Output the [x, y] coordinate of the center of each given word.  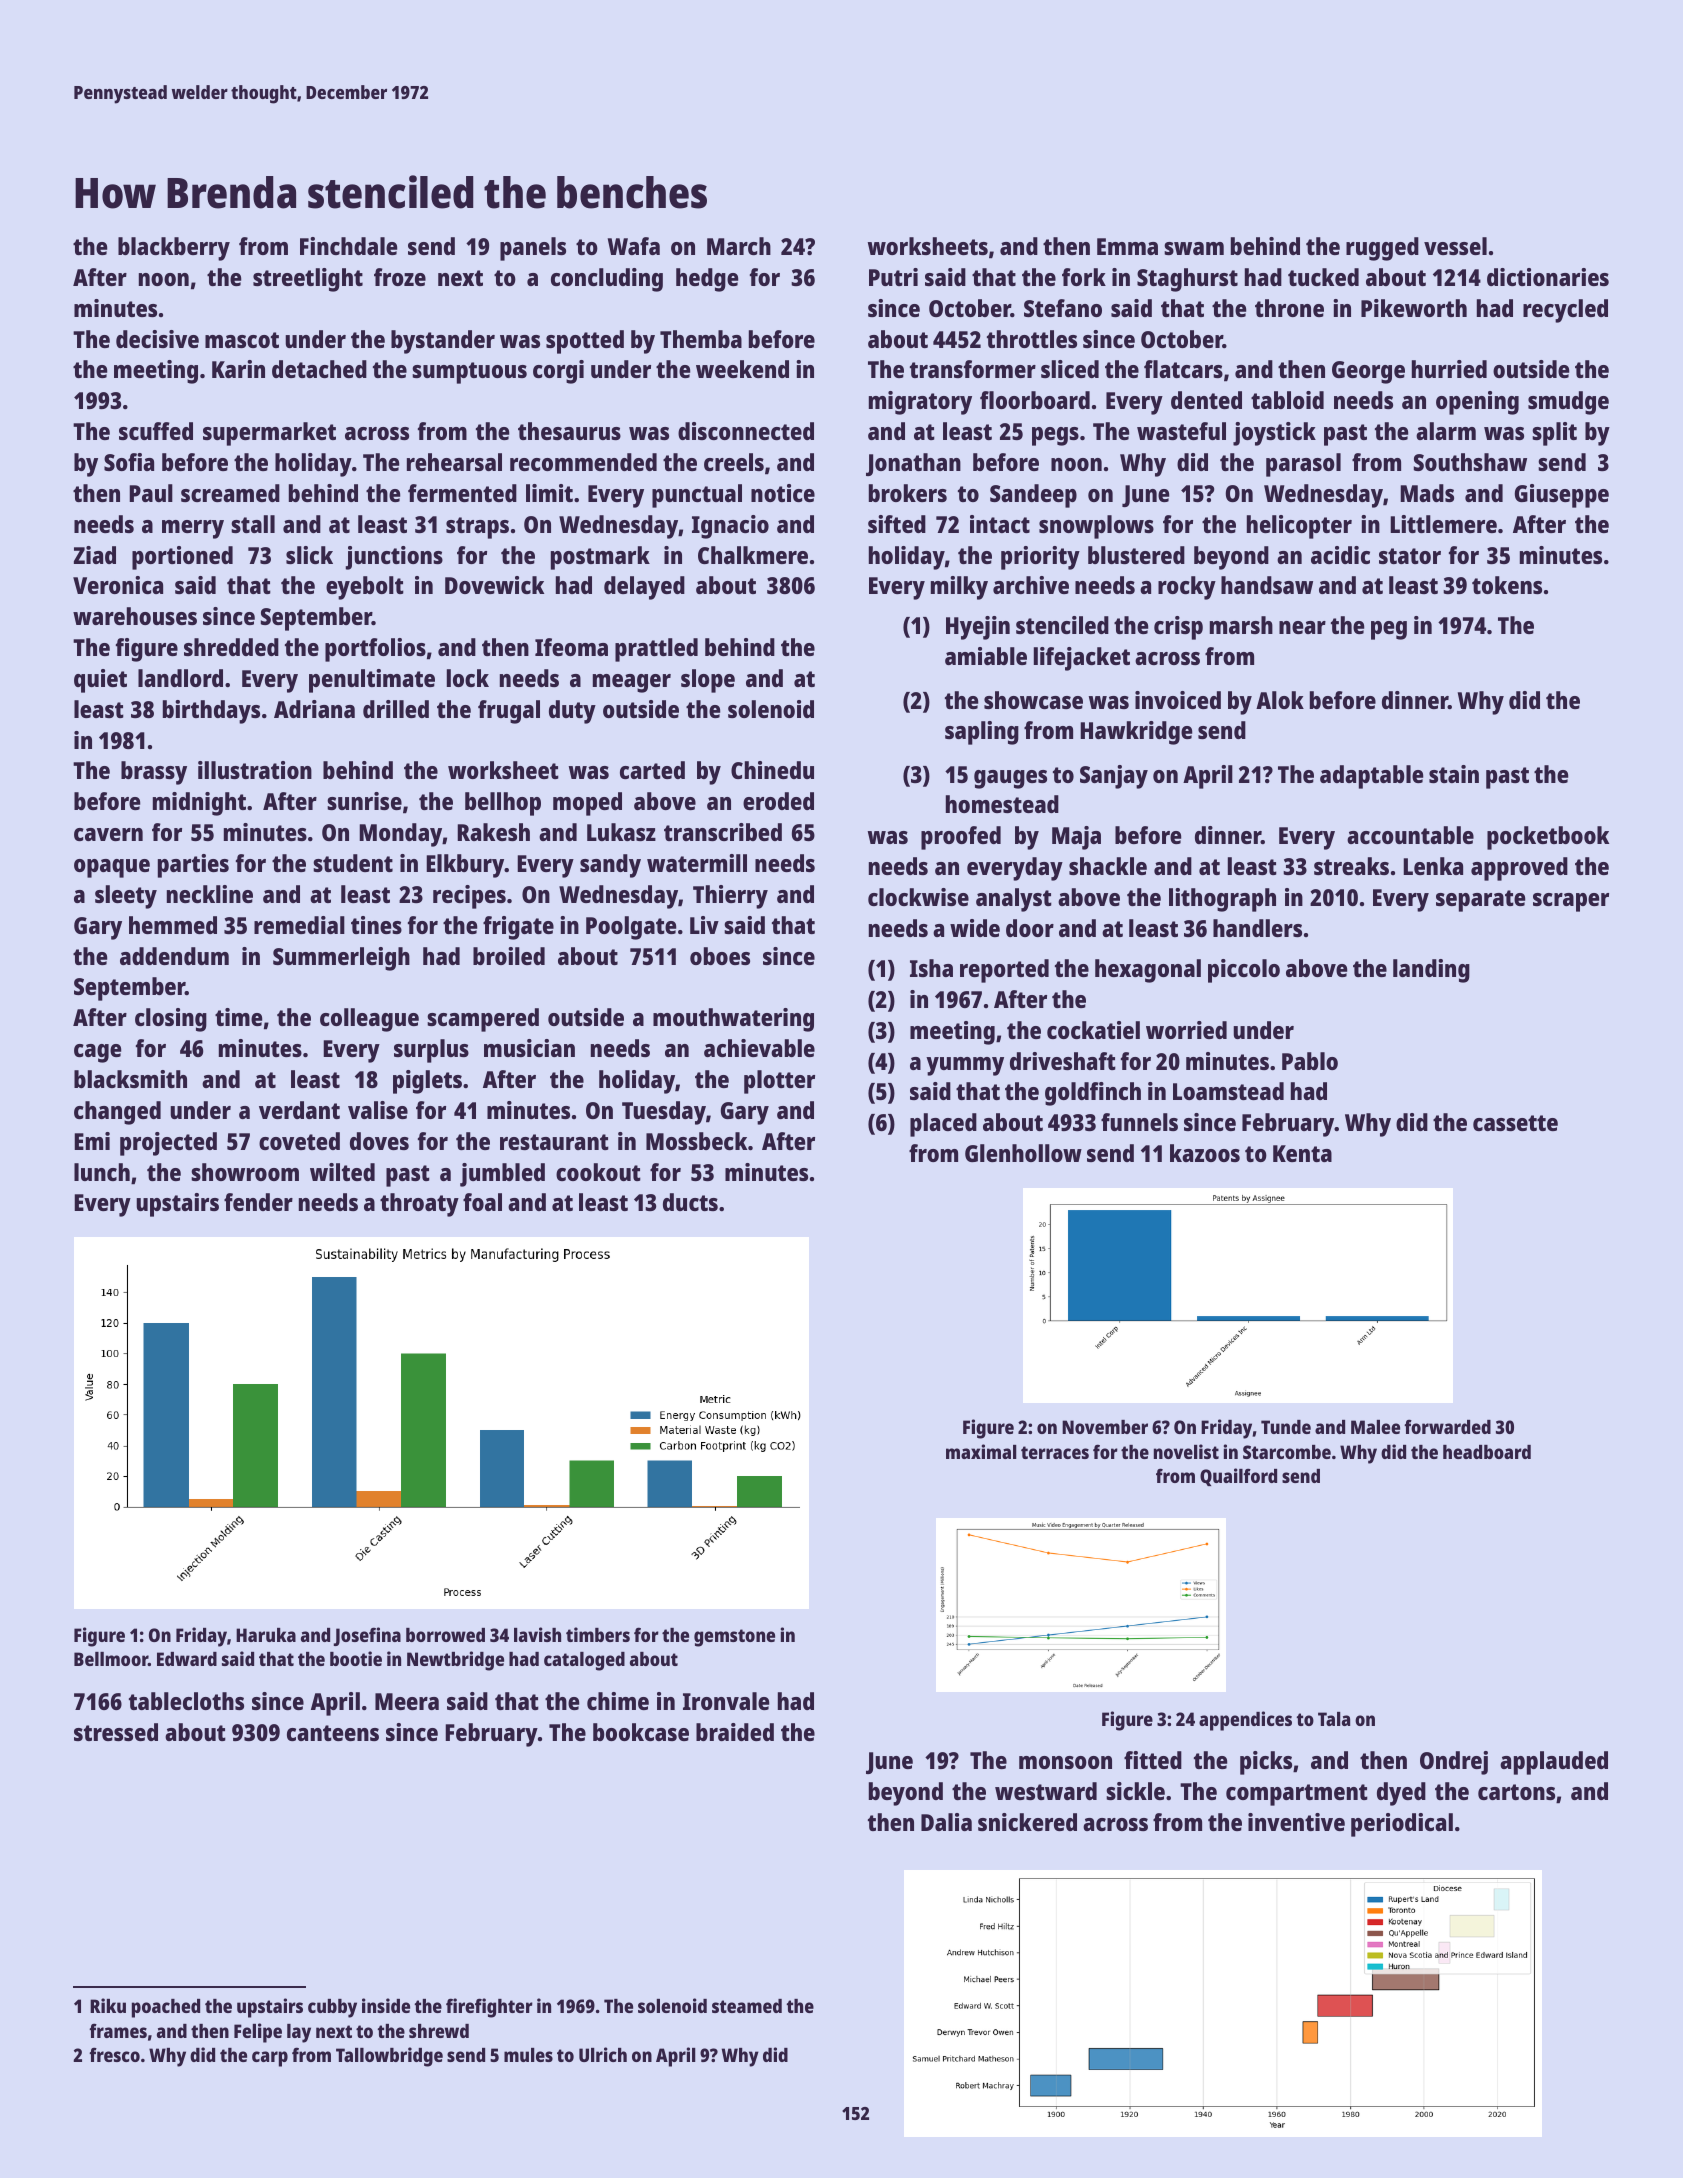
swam [1194, 248]
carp [270, 2059]
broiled [509, 956]
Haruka [266, 1635]
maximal [981, 1451]
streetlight [308, 280]
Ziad [95, 555]
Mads [1427, 493]
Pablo [1310, 1061]
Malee [1375, 1427]
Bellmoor [111, 1659]
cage [97, 1053]
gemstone [734, 1638]
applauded [1554, 1763]
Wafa [634, 246]
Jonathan [913, 464]
